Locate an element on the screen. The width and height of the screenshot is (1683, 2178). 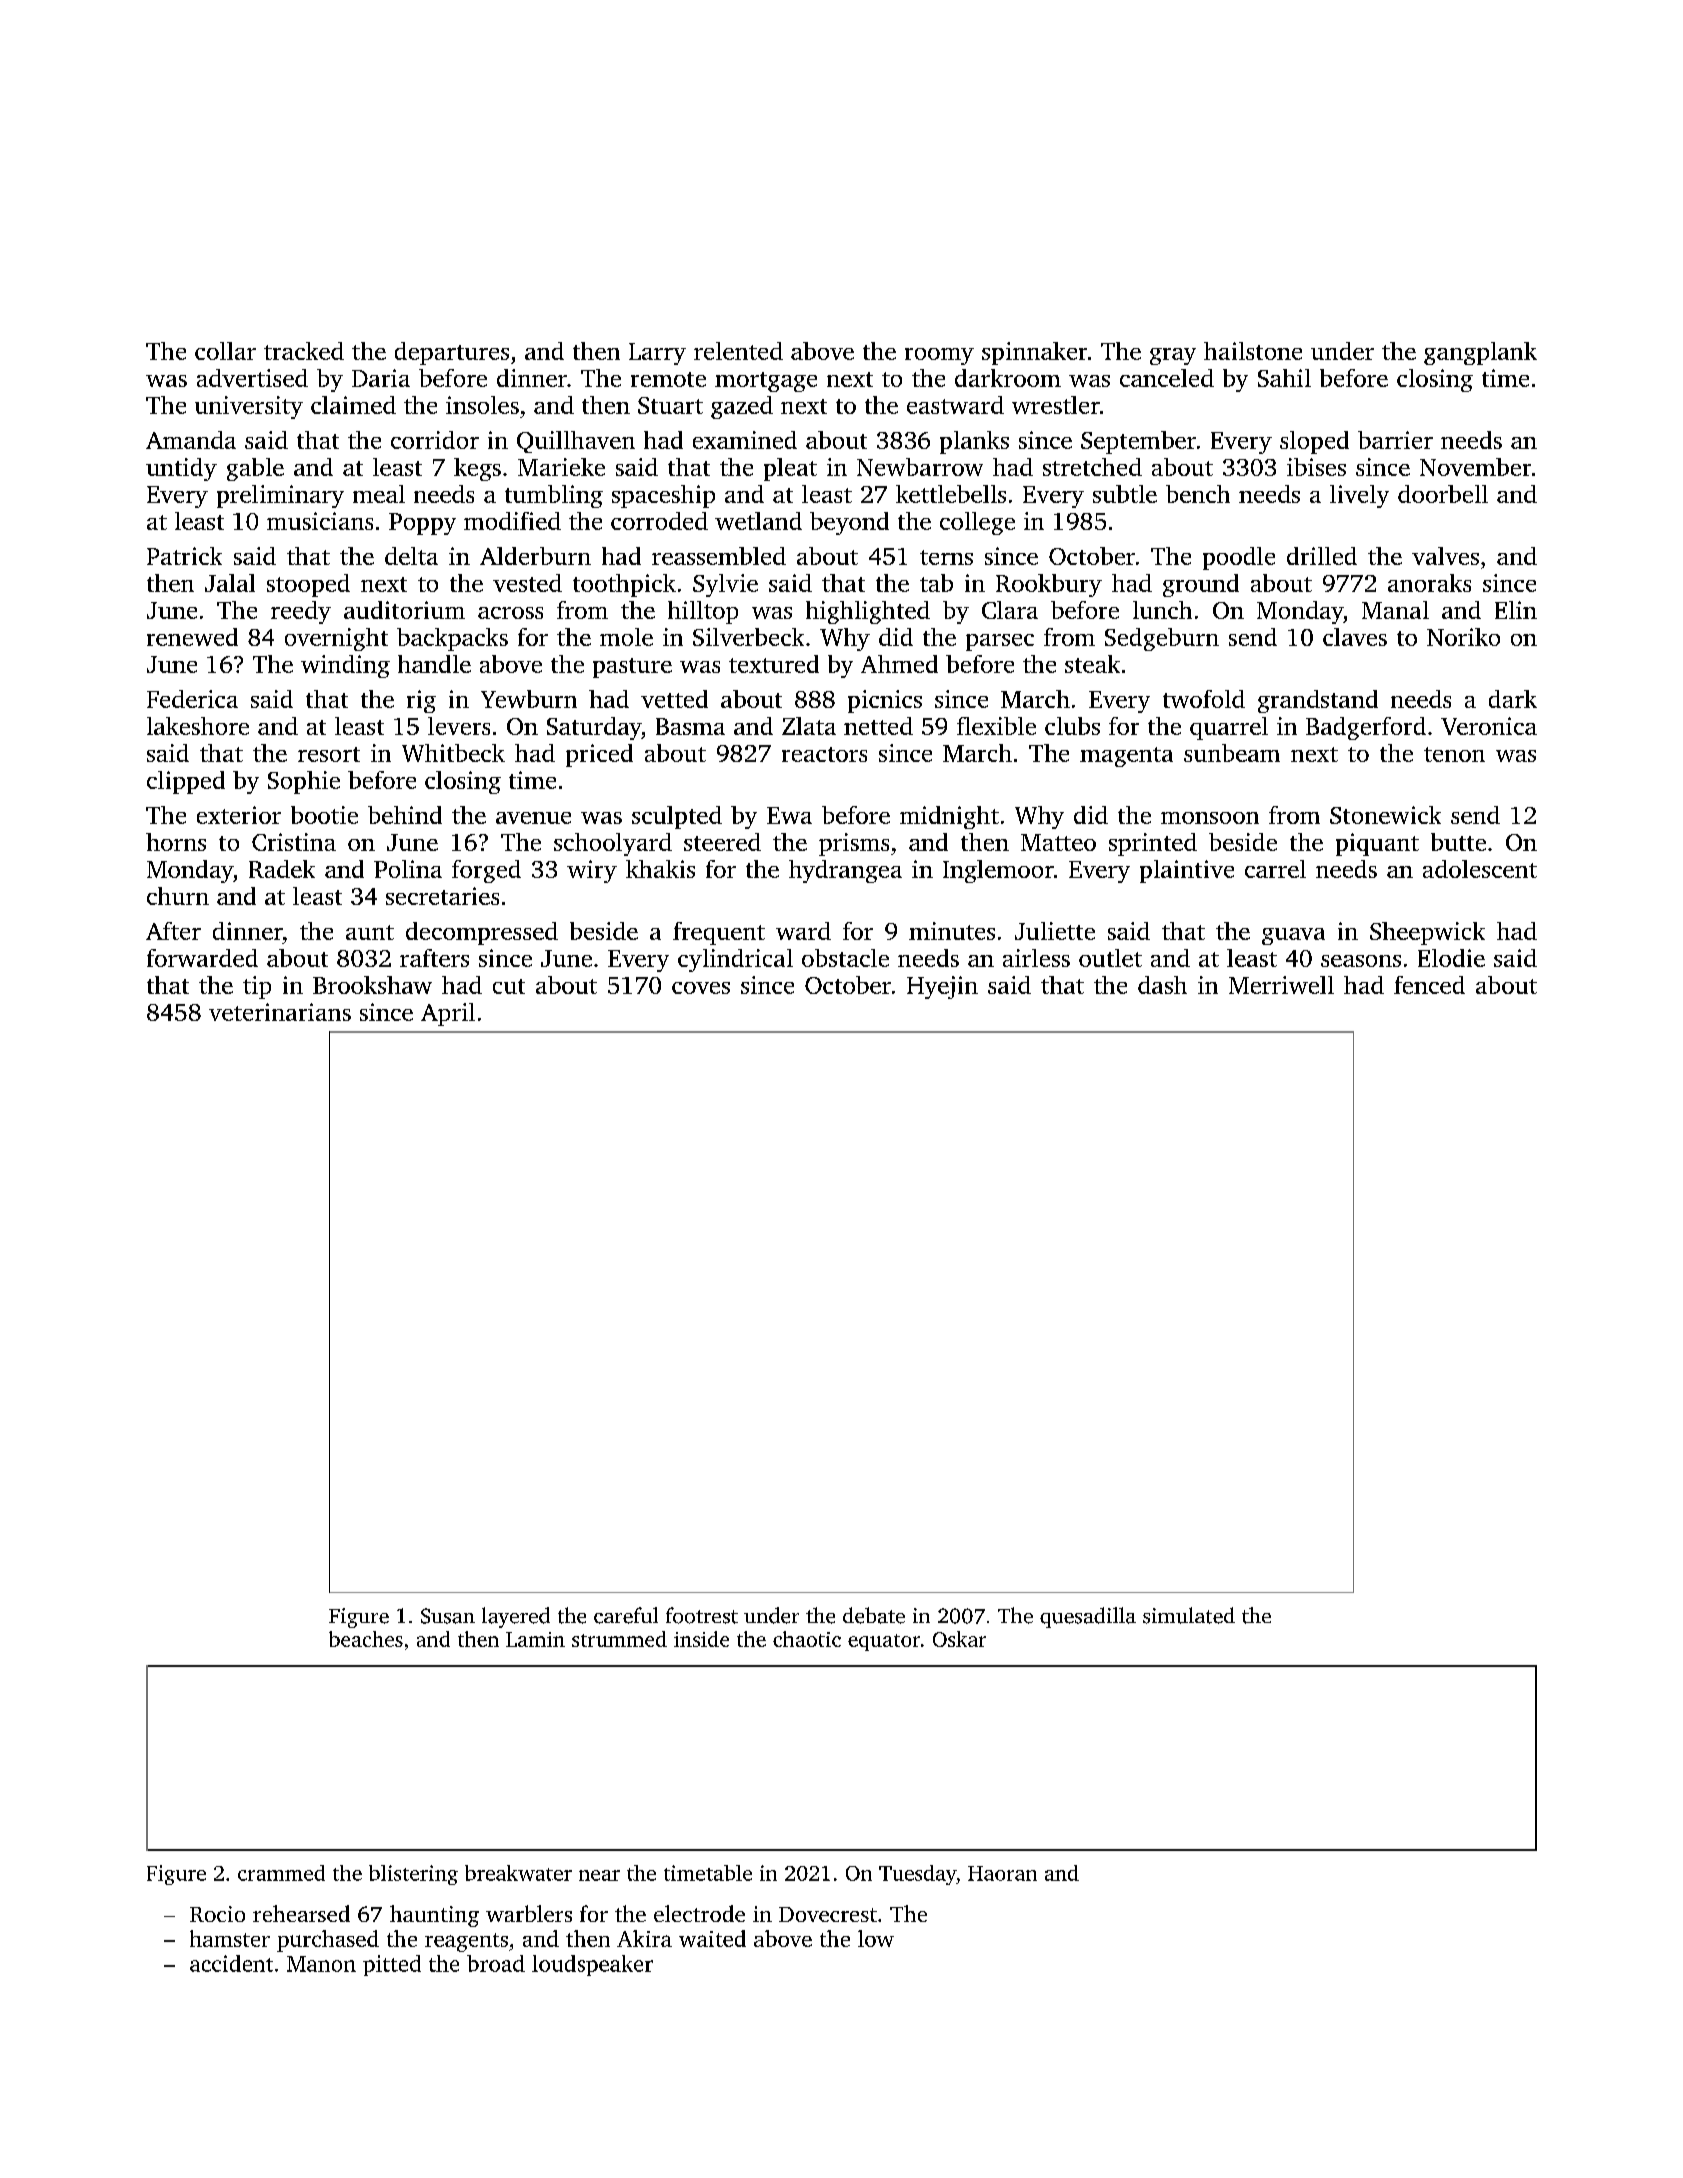
pitted is located at coordinates (392, 1965).
